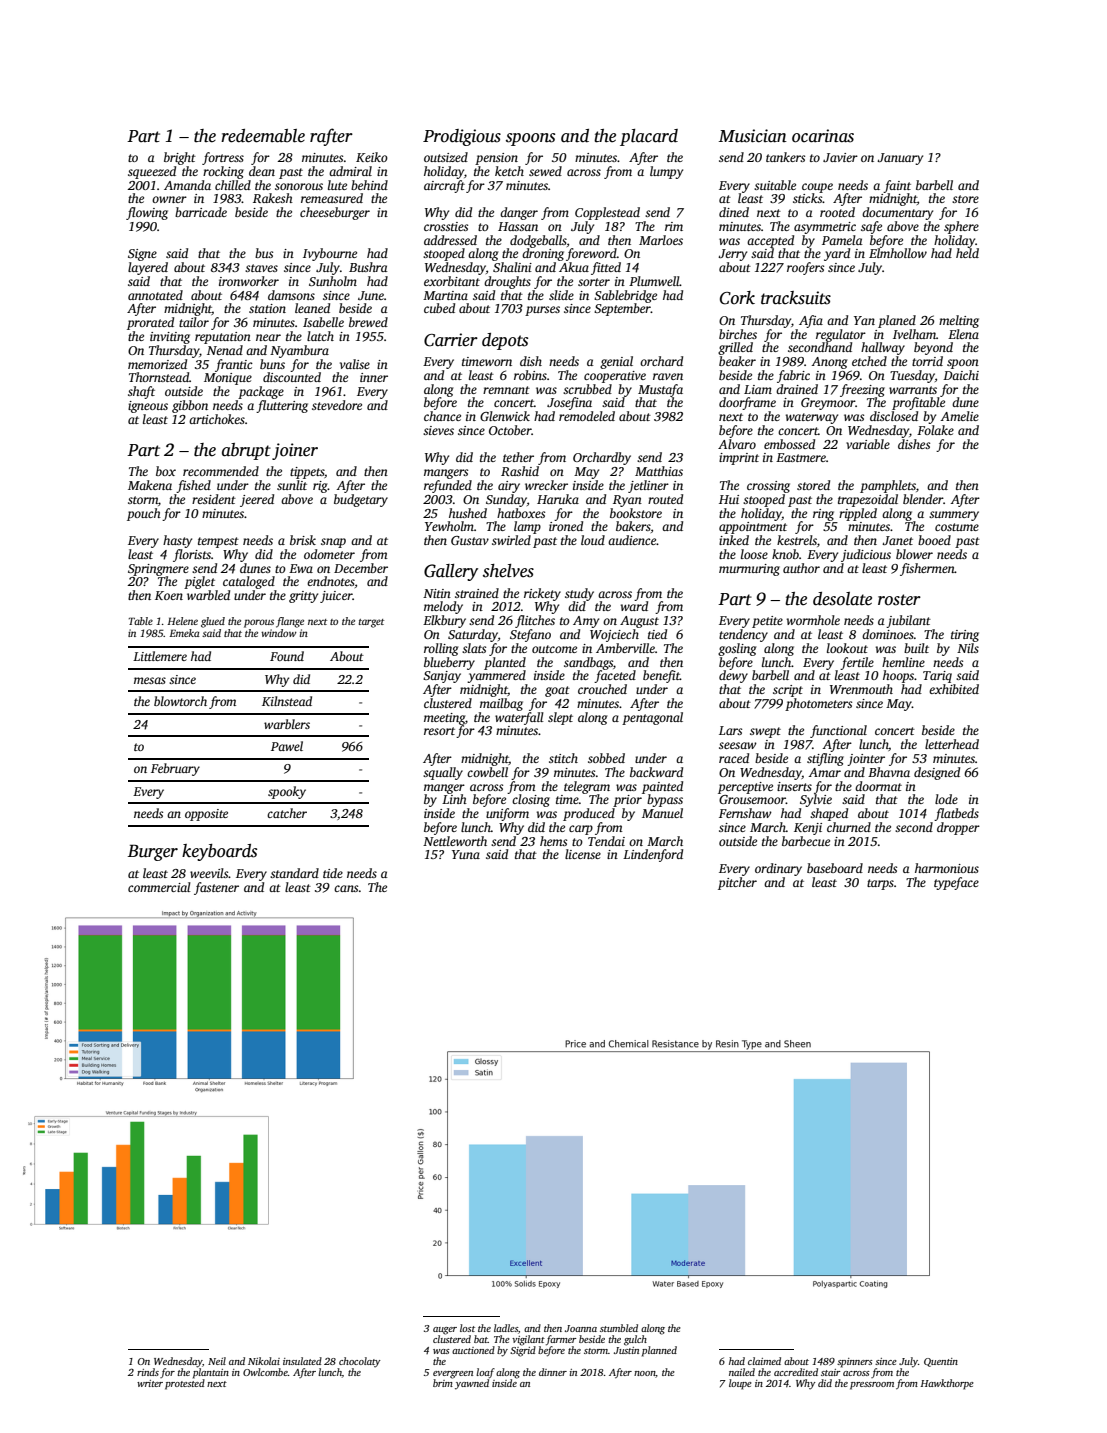 This image has height=1433, width=1107. I want to click on accepted, so click(770, 241).
